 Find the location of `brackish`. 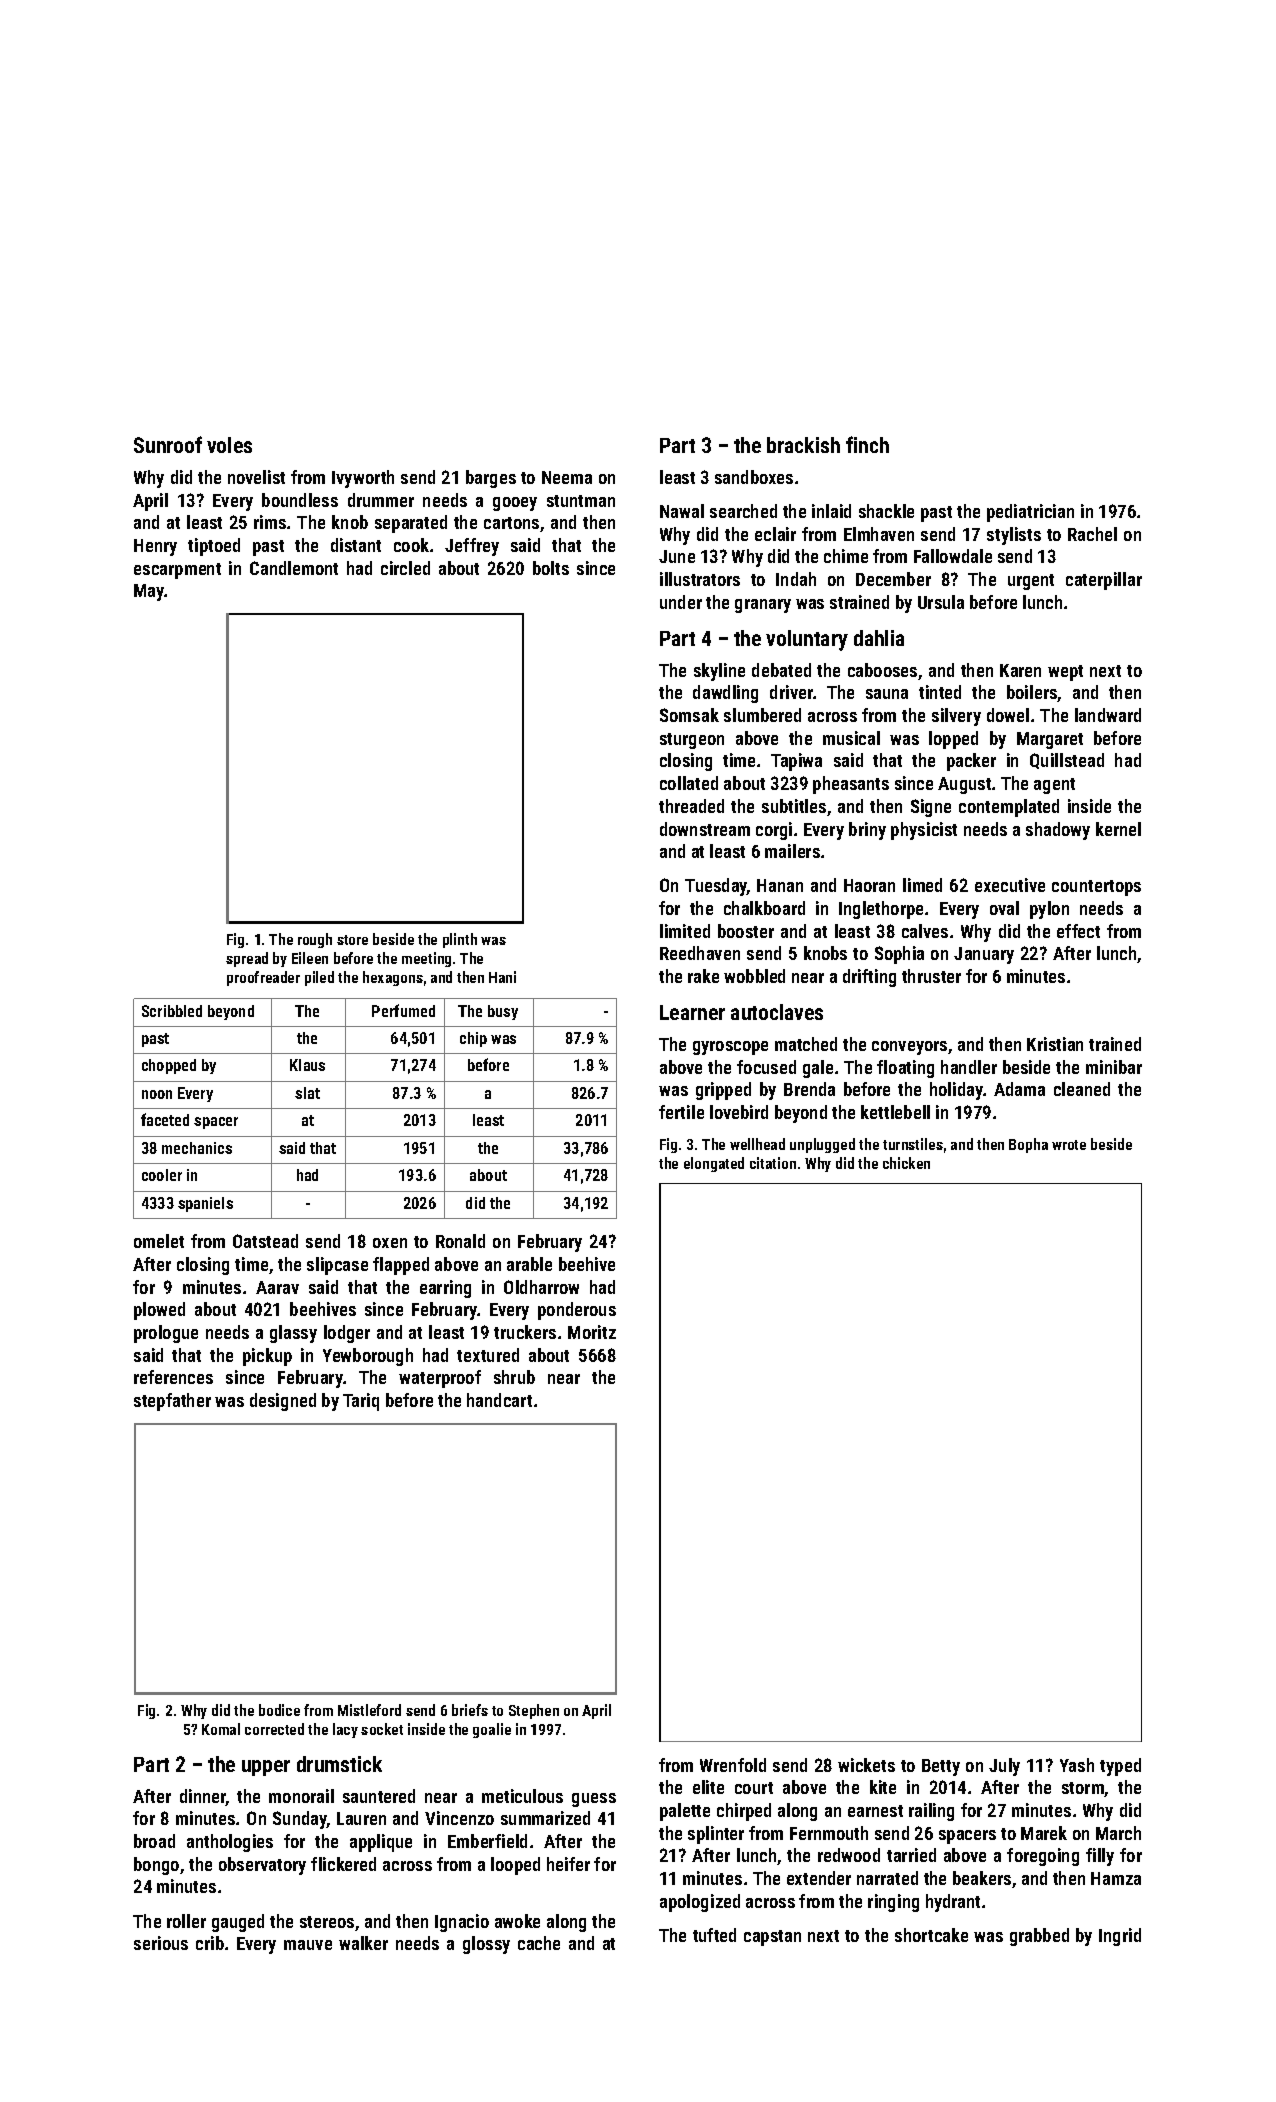

brackish is located at coordinates (803, 445).
